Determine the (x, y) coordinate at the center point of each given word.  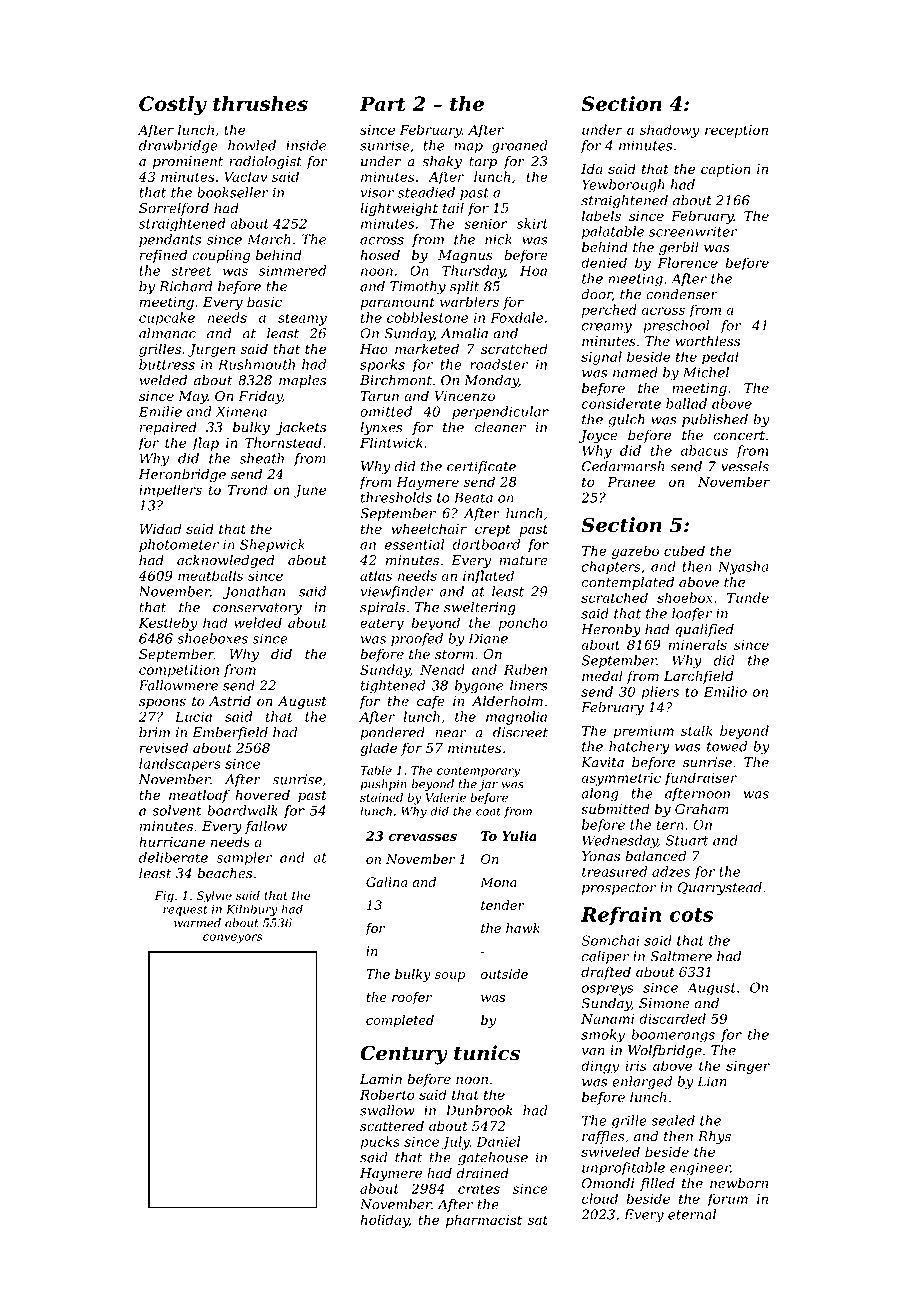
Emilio (725, 691)
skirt (532, 223)
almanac (167, 333)
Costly (173, 106)
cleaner (500, 427)
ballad (686, 403)
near (450, 734)
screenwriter (693, 231)
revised (164, 747)
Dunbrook (479, 1110)
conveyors (233, 939)
